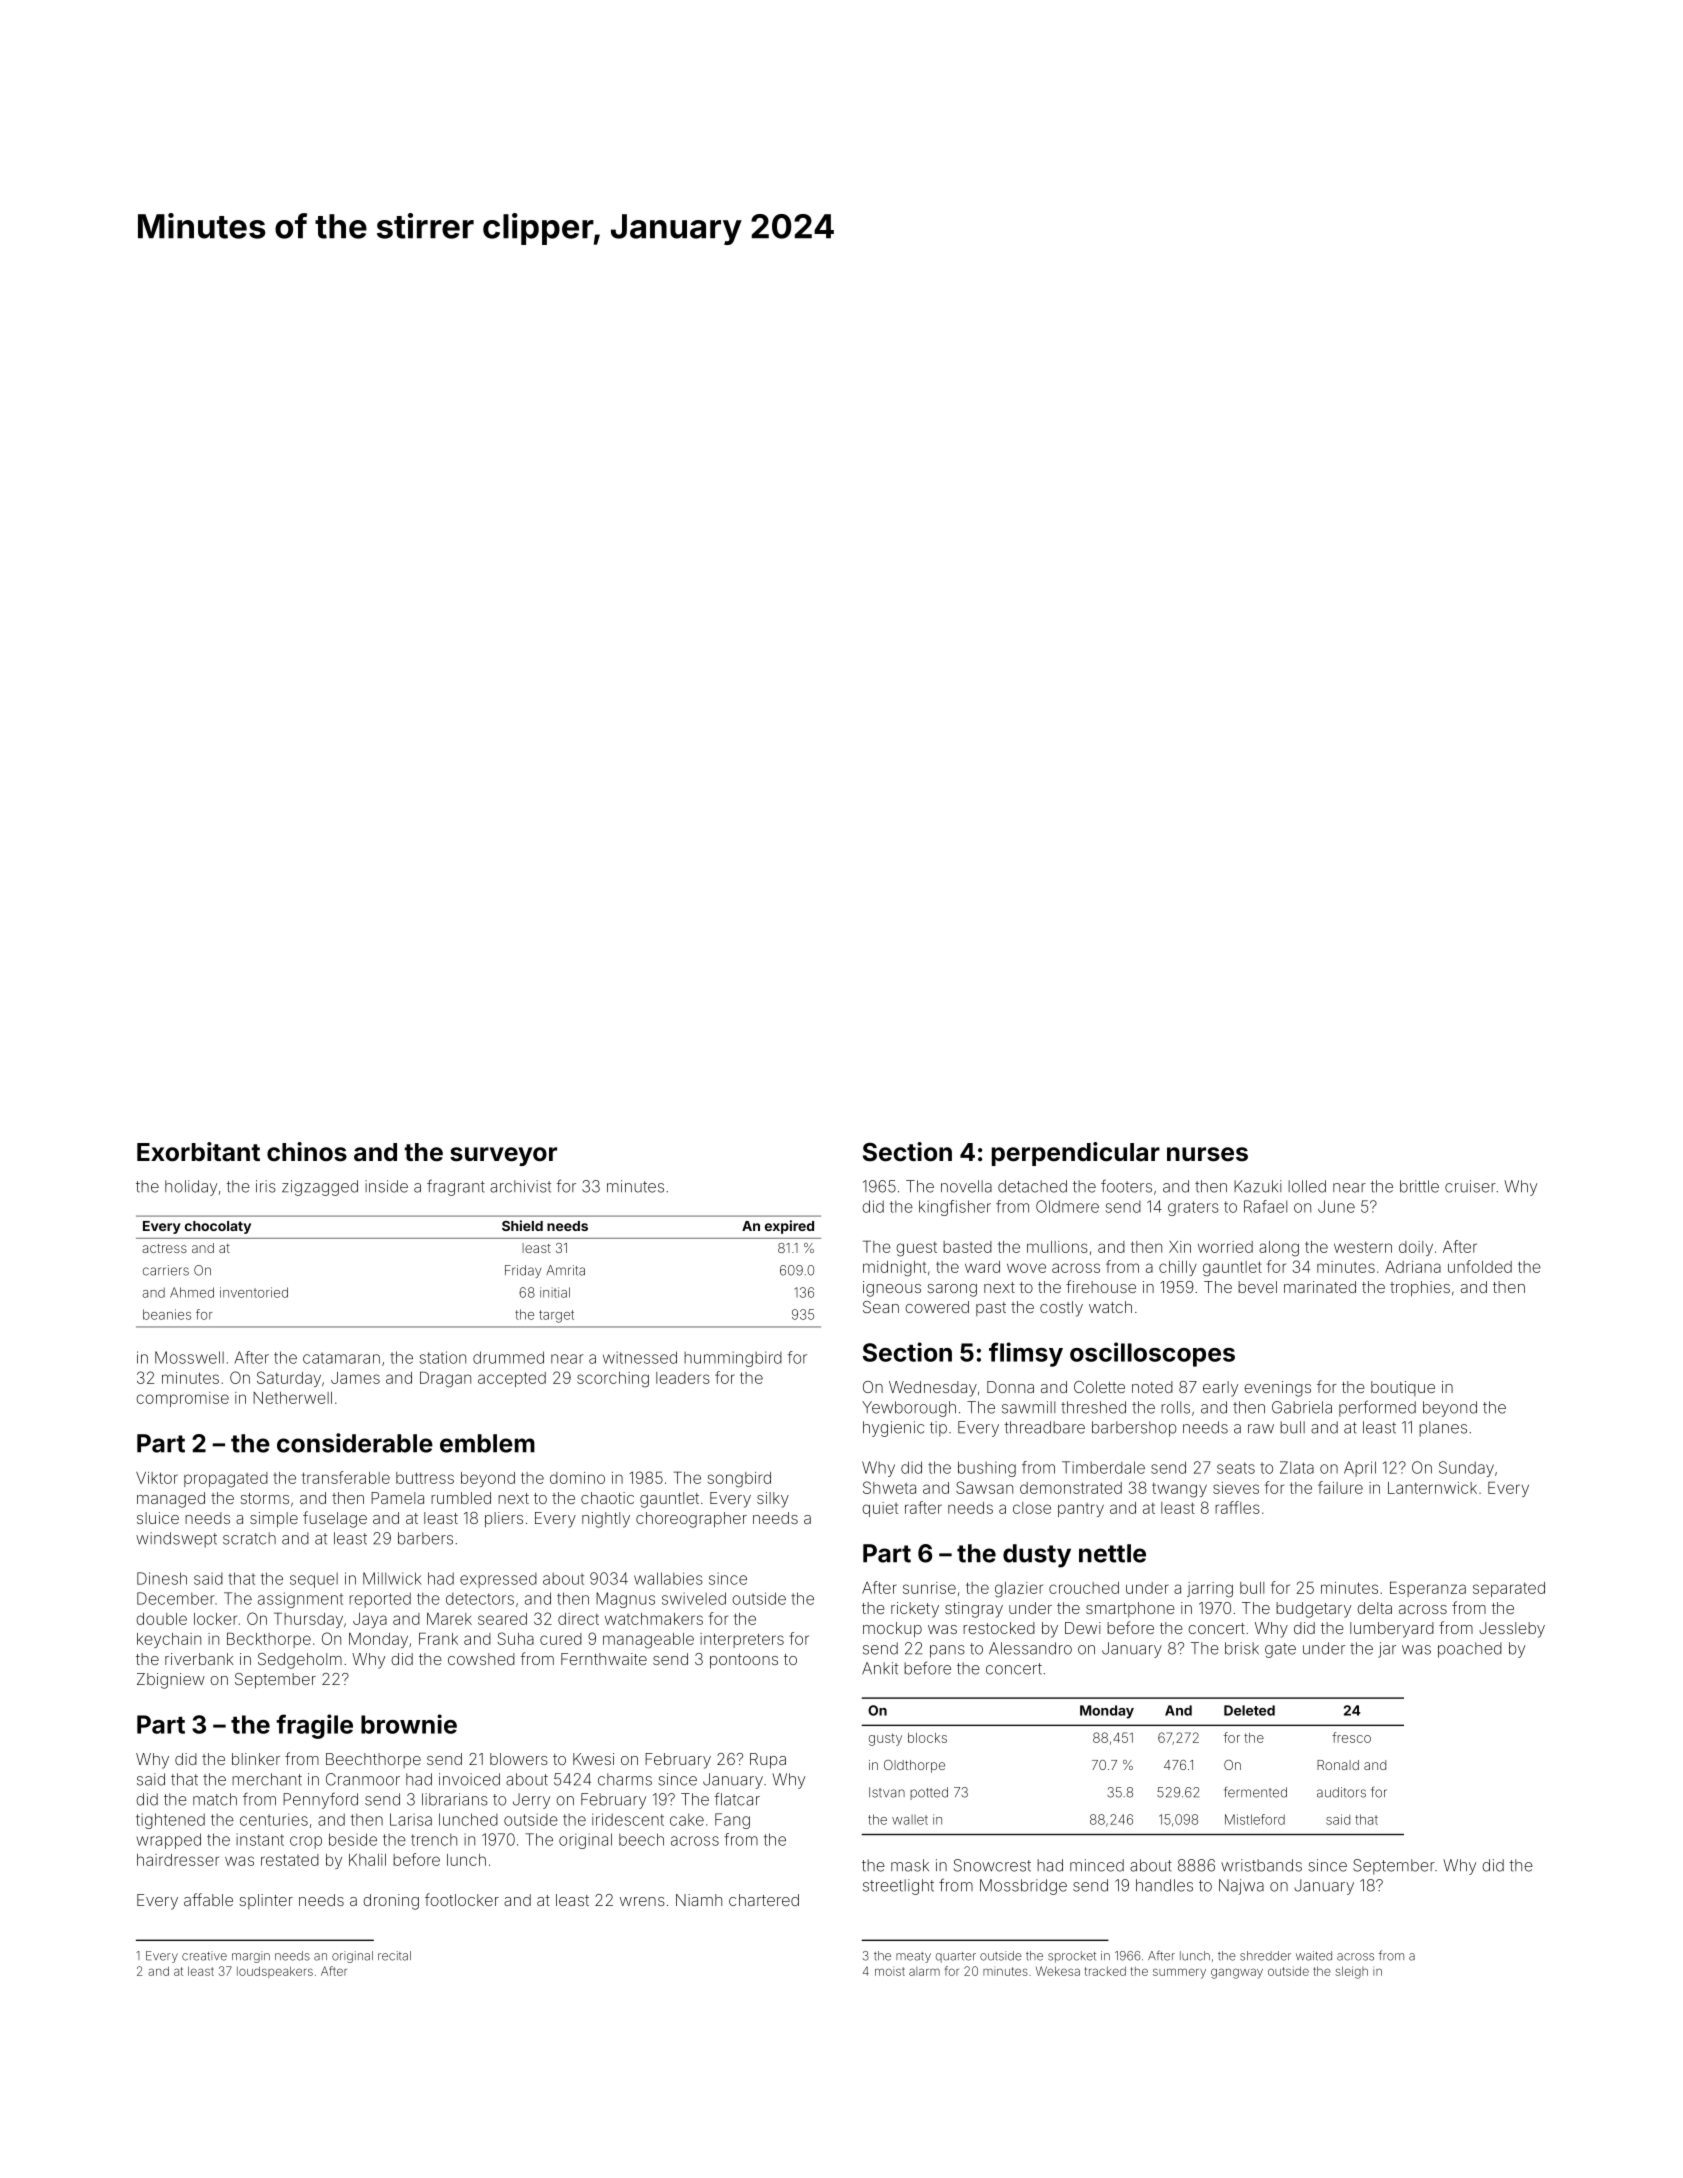 This page has height=2178, width=1683. What do you see at coordinates (274, 1819) in the page?
I see `centuries` at bounding box center [274, 1819].
